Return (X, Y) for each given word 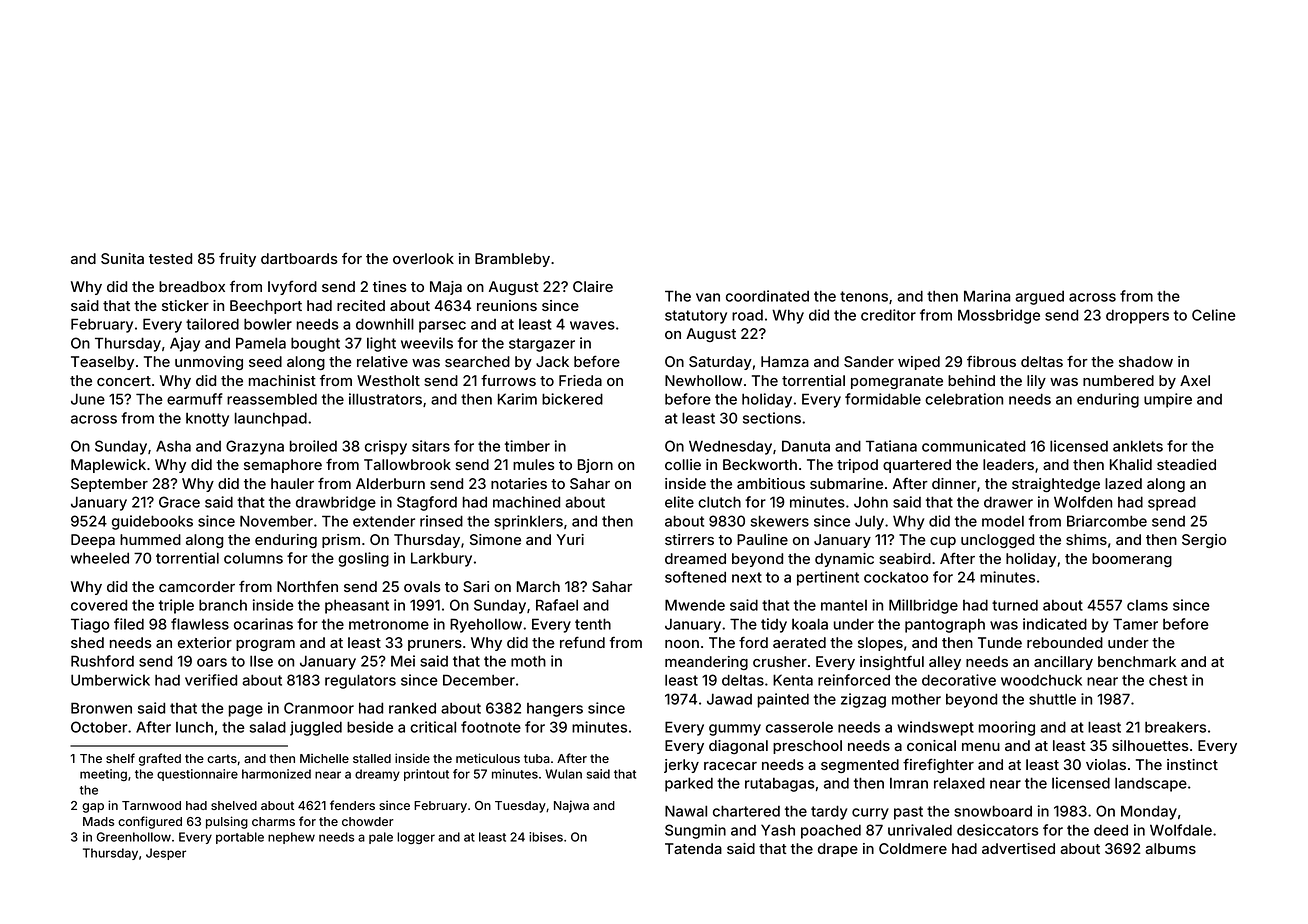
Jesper (166, 854)
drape (838, 850)
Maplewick (108, 466)
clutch (719, 502)
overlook (423, 258)
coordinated (767, 296)
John (871, 502)
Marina (987, 296)
